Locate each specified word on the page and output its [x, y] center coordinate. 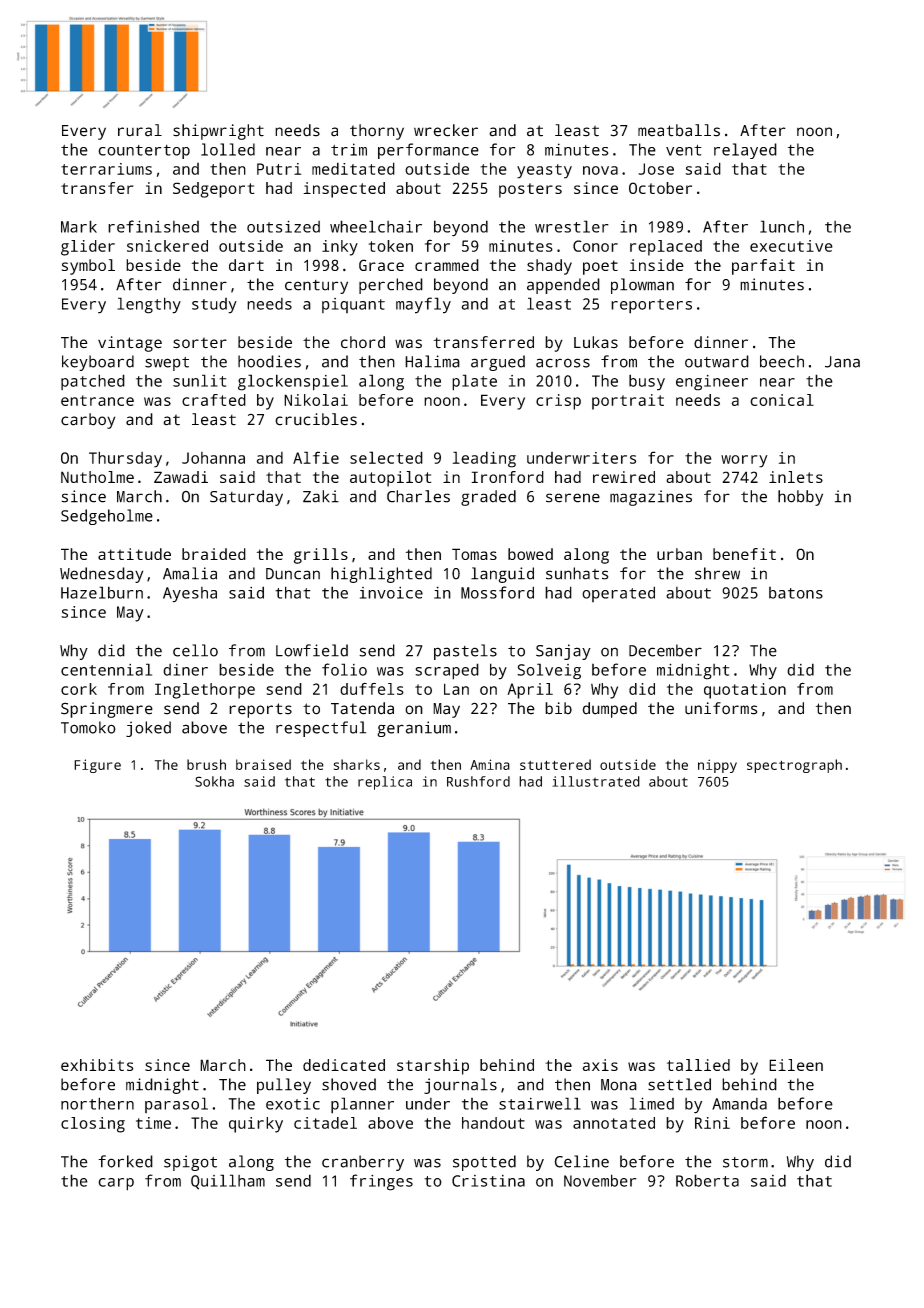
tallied [698, 1065]
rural [140, 130]
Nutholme [97, 477]
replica [385, 783]
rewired [624, 477]
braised [263, 764]
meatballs [679, 130]
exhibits [97, 1065]
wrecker [446, 130]
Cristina [488, 1181]
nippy [717, 766]
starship [433, 1067]
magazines [651, 498]
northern [97, 1103]
